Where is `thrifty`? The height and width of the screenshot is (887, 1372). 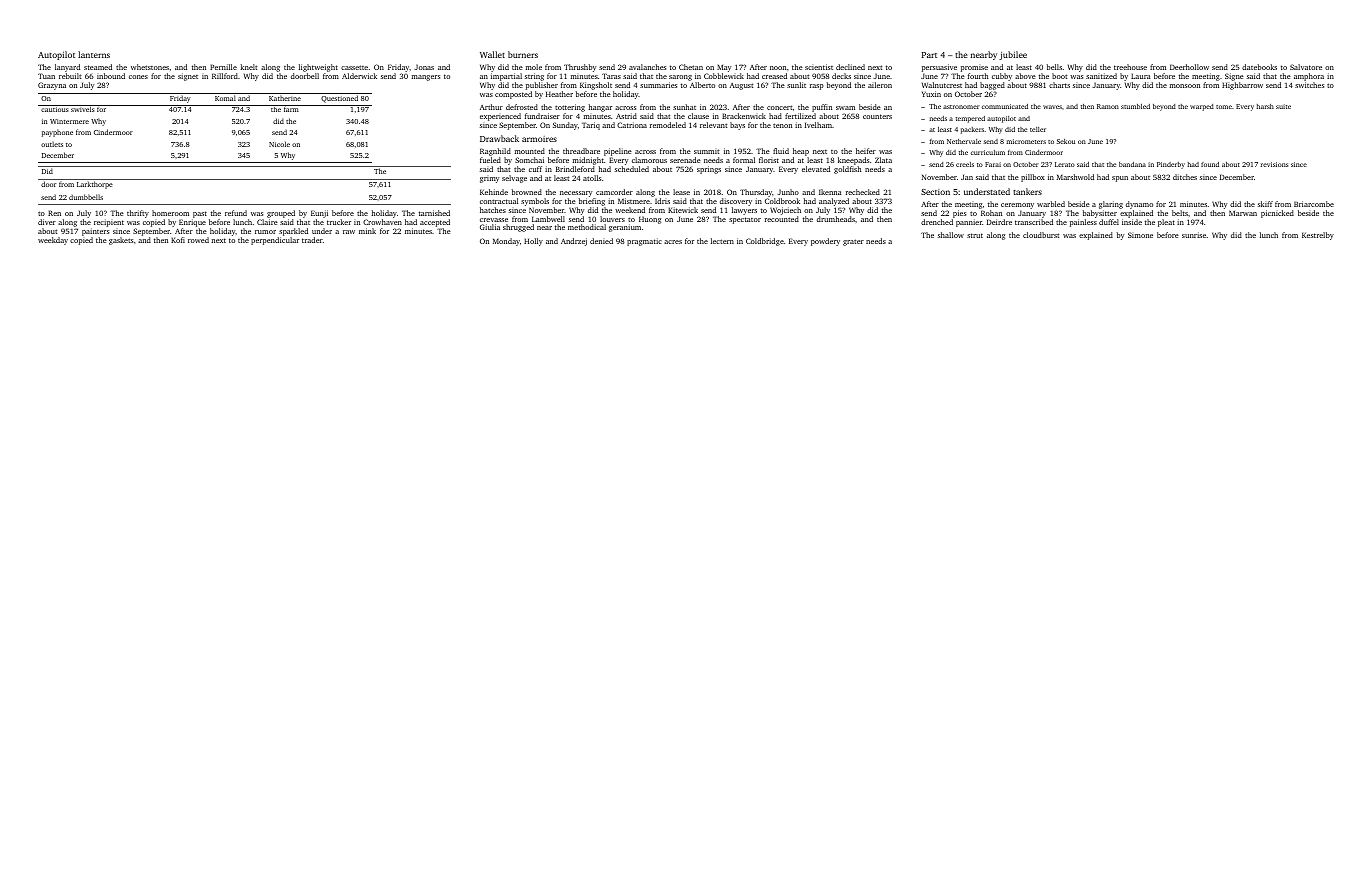
thrifty is located at coordinates (138, 214).
